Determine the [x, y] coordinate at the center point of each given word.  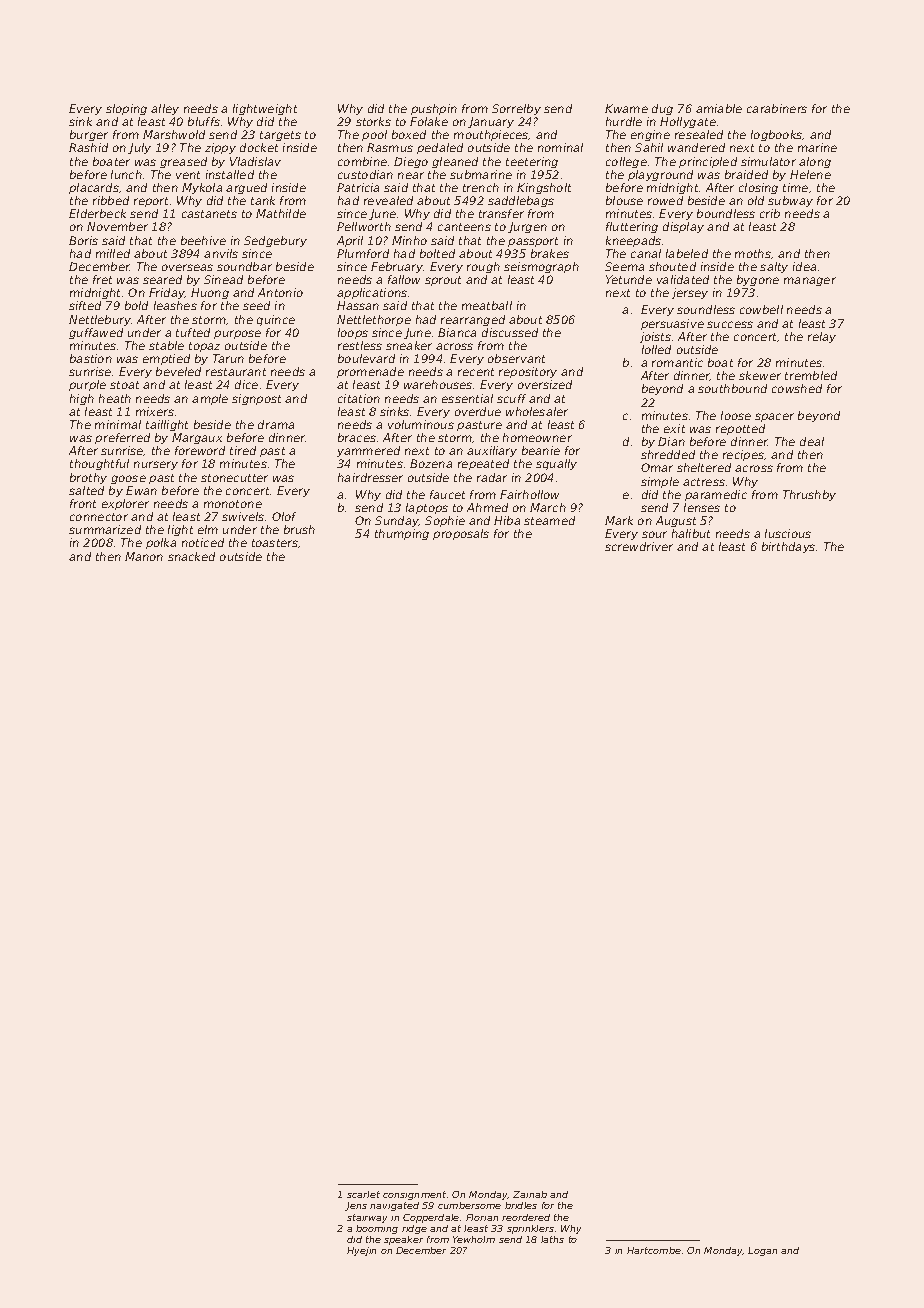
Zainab [530, 1194]
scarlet [363, 1194]
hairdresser [370, 477]
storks [373, 121]
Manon [144, 556]
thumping [402, 534]
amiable [719, 108]
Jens [356, 1206]
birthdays [788, 547]
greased [183, 162]
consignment [414, 1195]
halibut [691, 533]
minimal [118, 424]
